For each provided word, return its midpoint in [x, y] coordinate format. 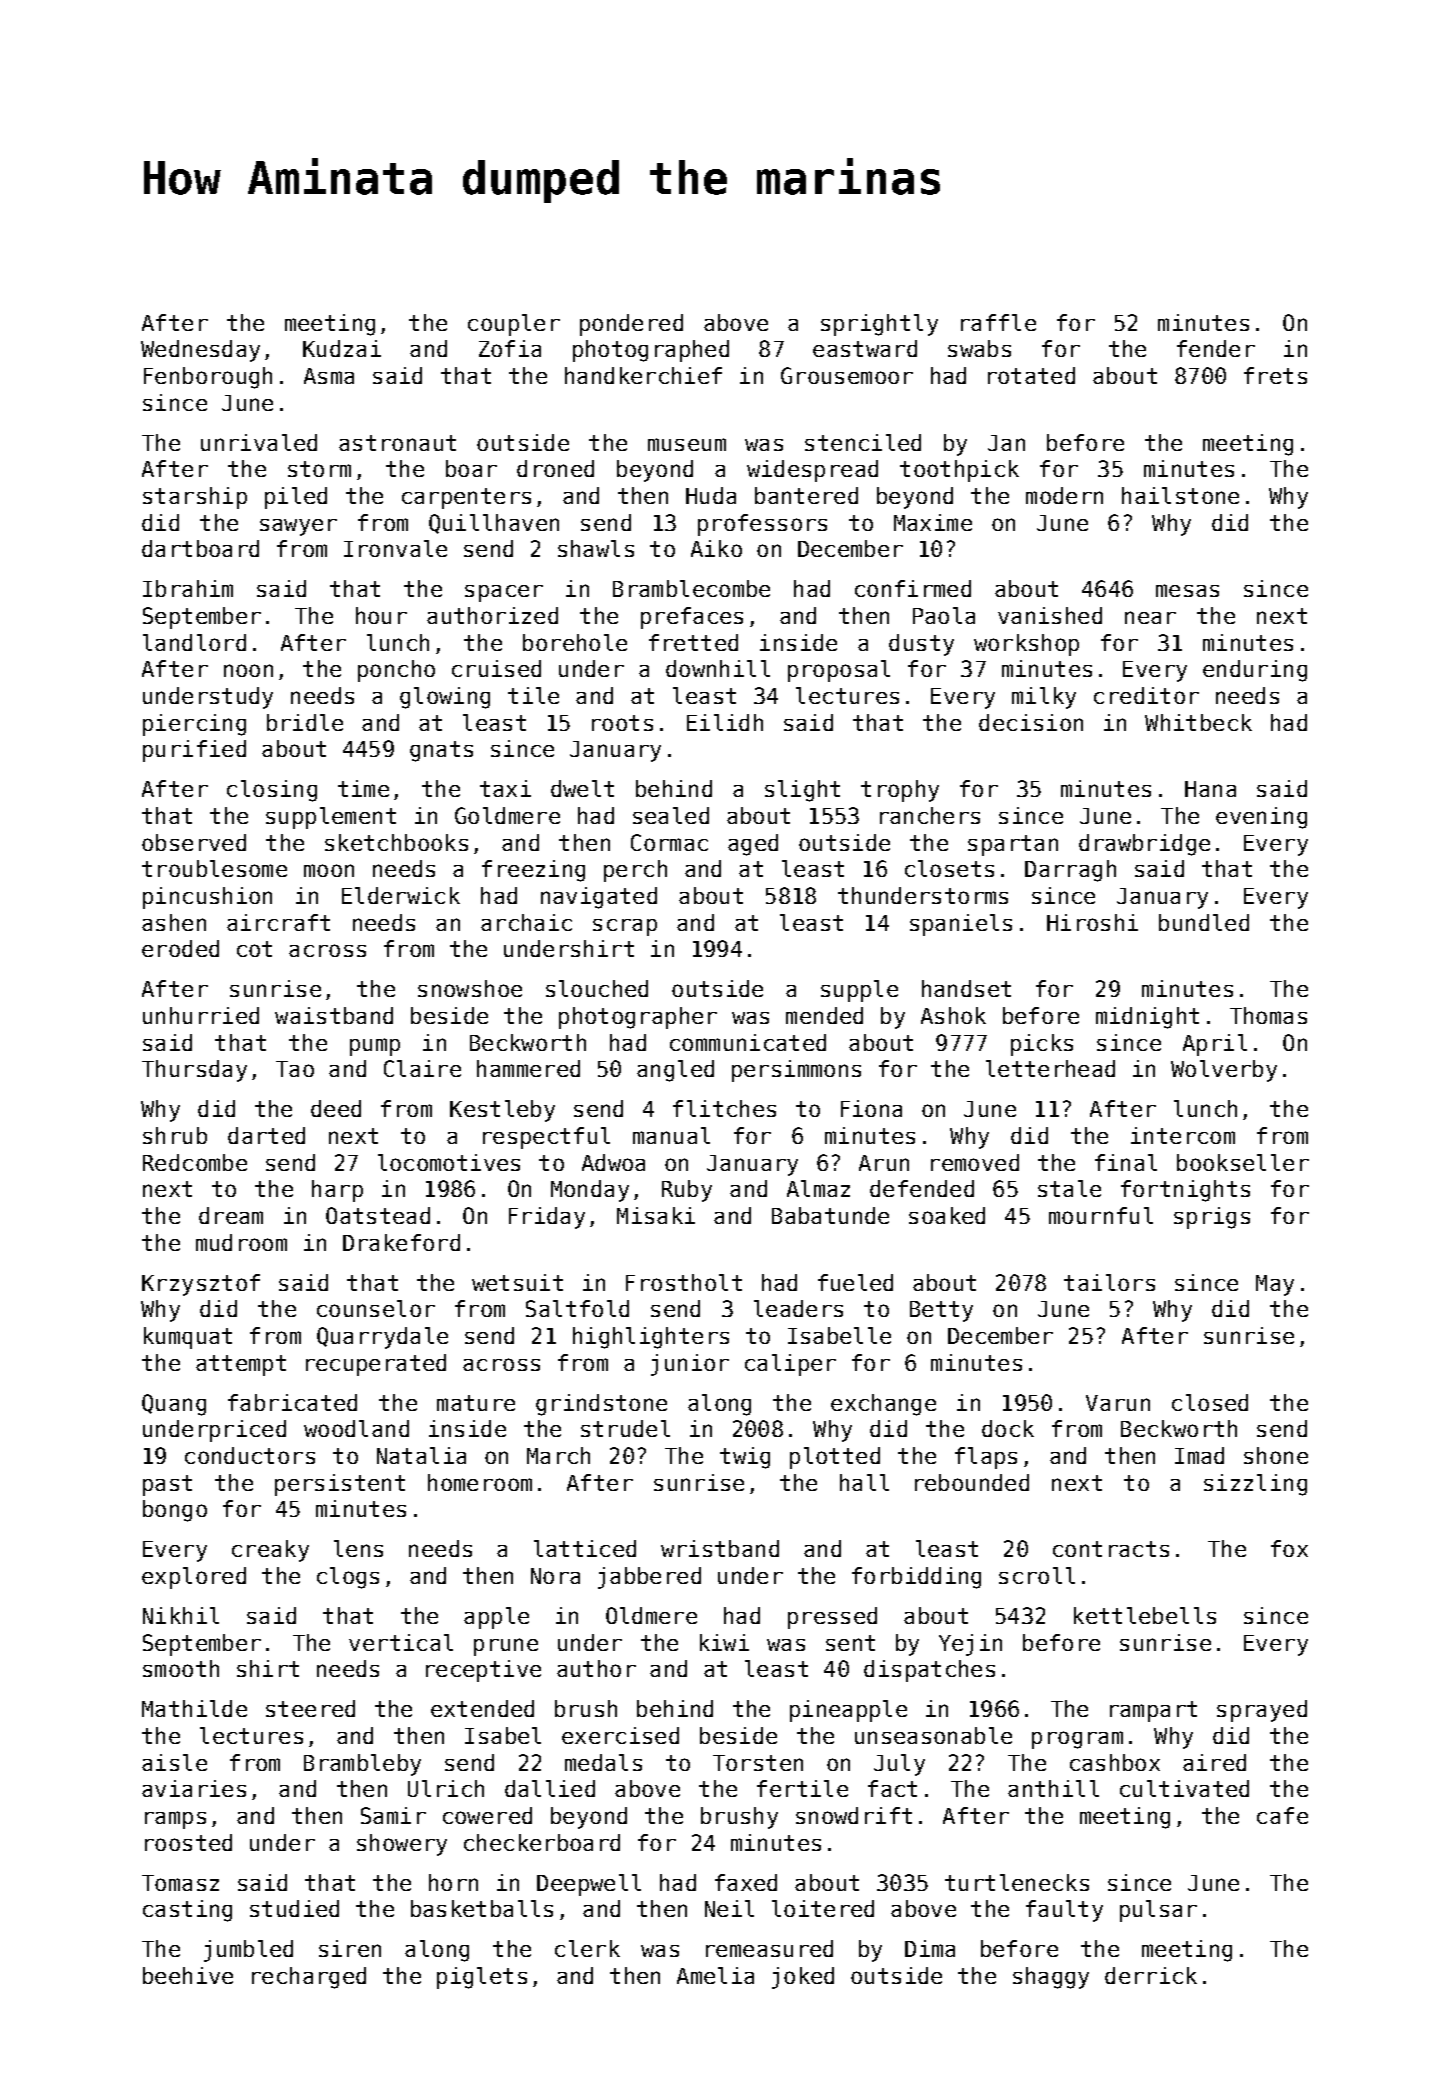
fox [1289, 1548]
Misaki [656, 1215]
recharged [309, 1978]
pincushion [207, 898]
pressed [832, 1618]
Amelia [715, 1975]
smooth [181, 1668]
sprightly [879, 325]
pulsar [1158, 1911]
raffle [998, 322]
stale [1069, 1188]
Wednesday [200, 351]
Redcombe [195, 1162]
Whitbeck [1198, 722]
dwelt [582, 788]
